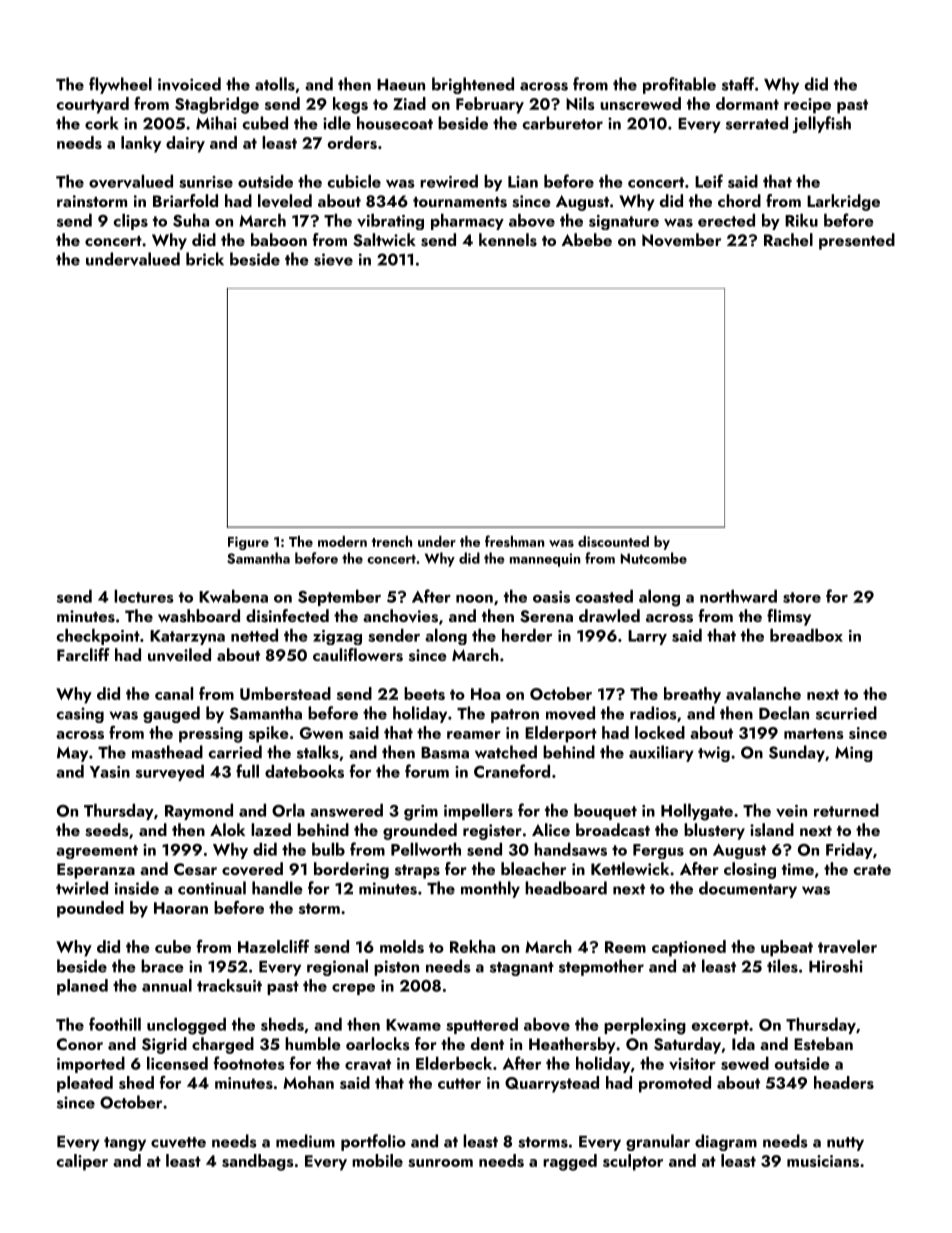  I want to click on invoiced, so click(189, 84).
